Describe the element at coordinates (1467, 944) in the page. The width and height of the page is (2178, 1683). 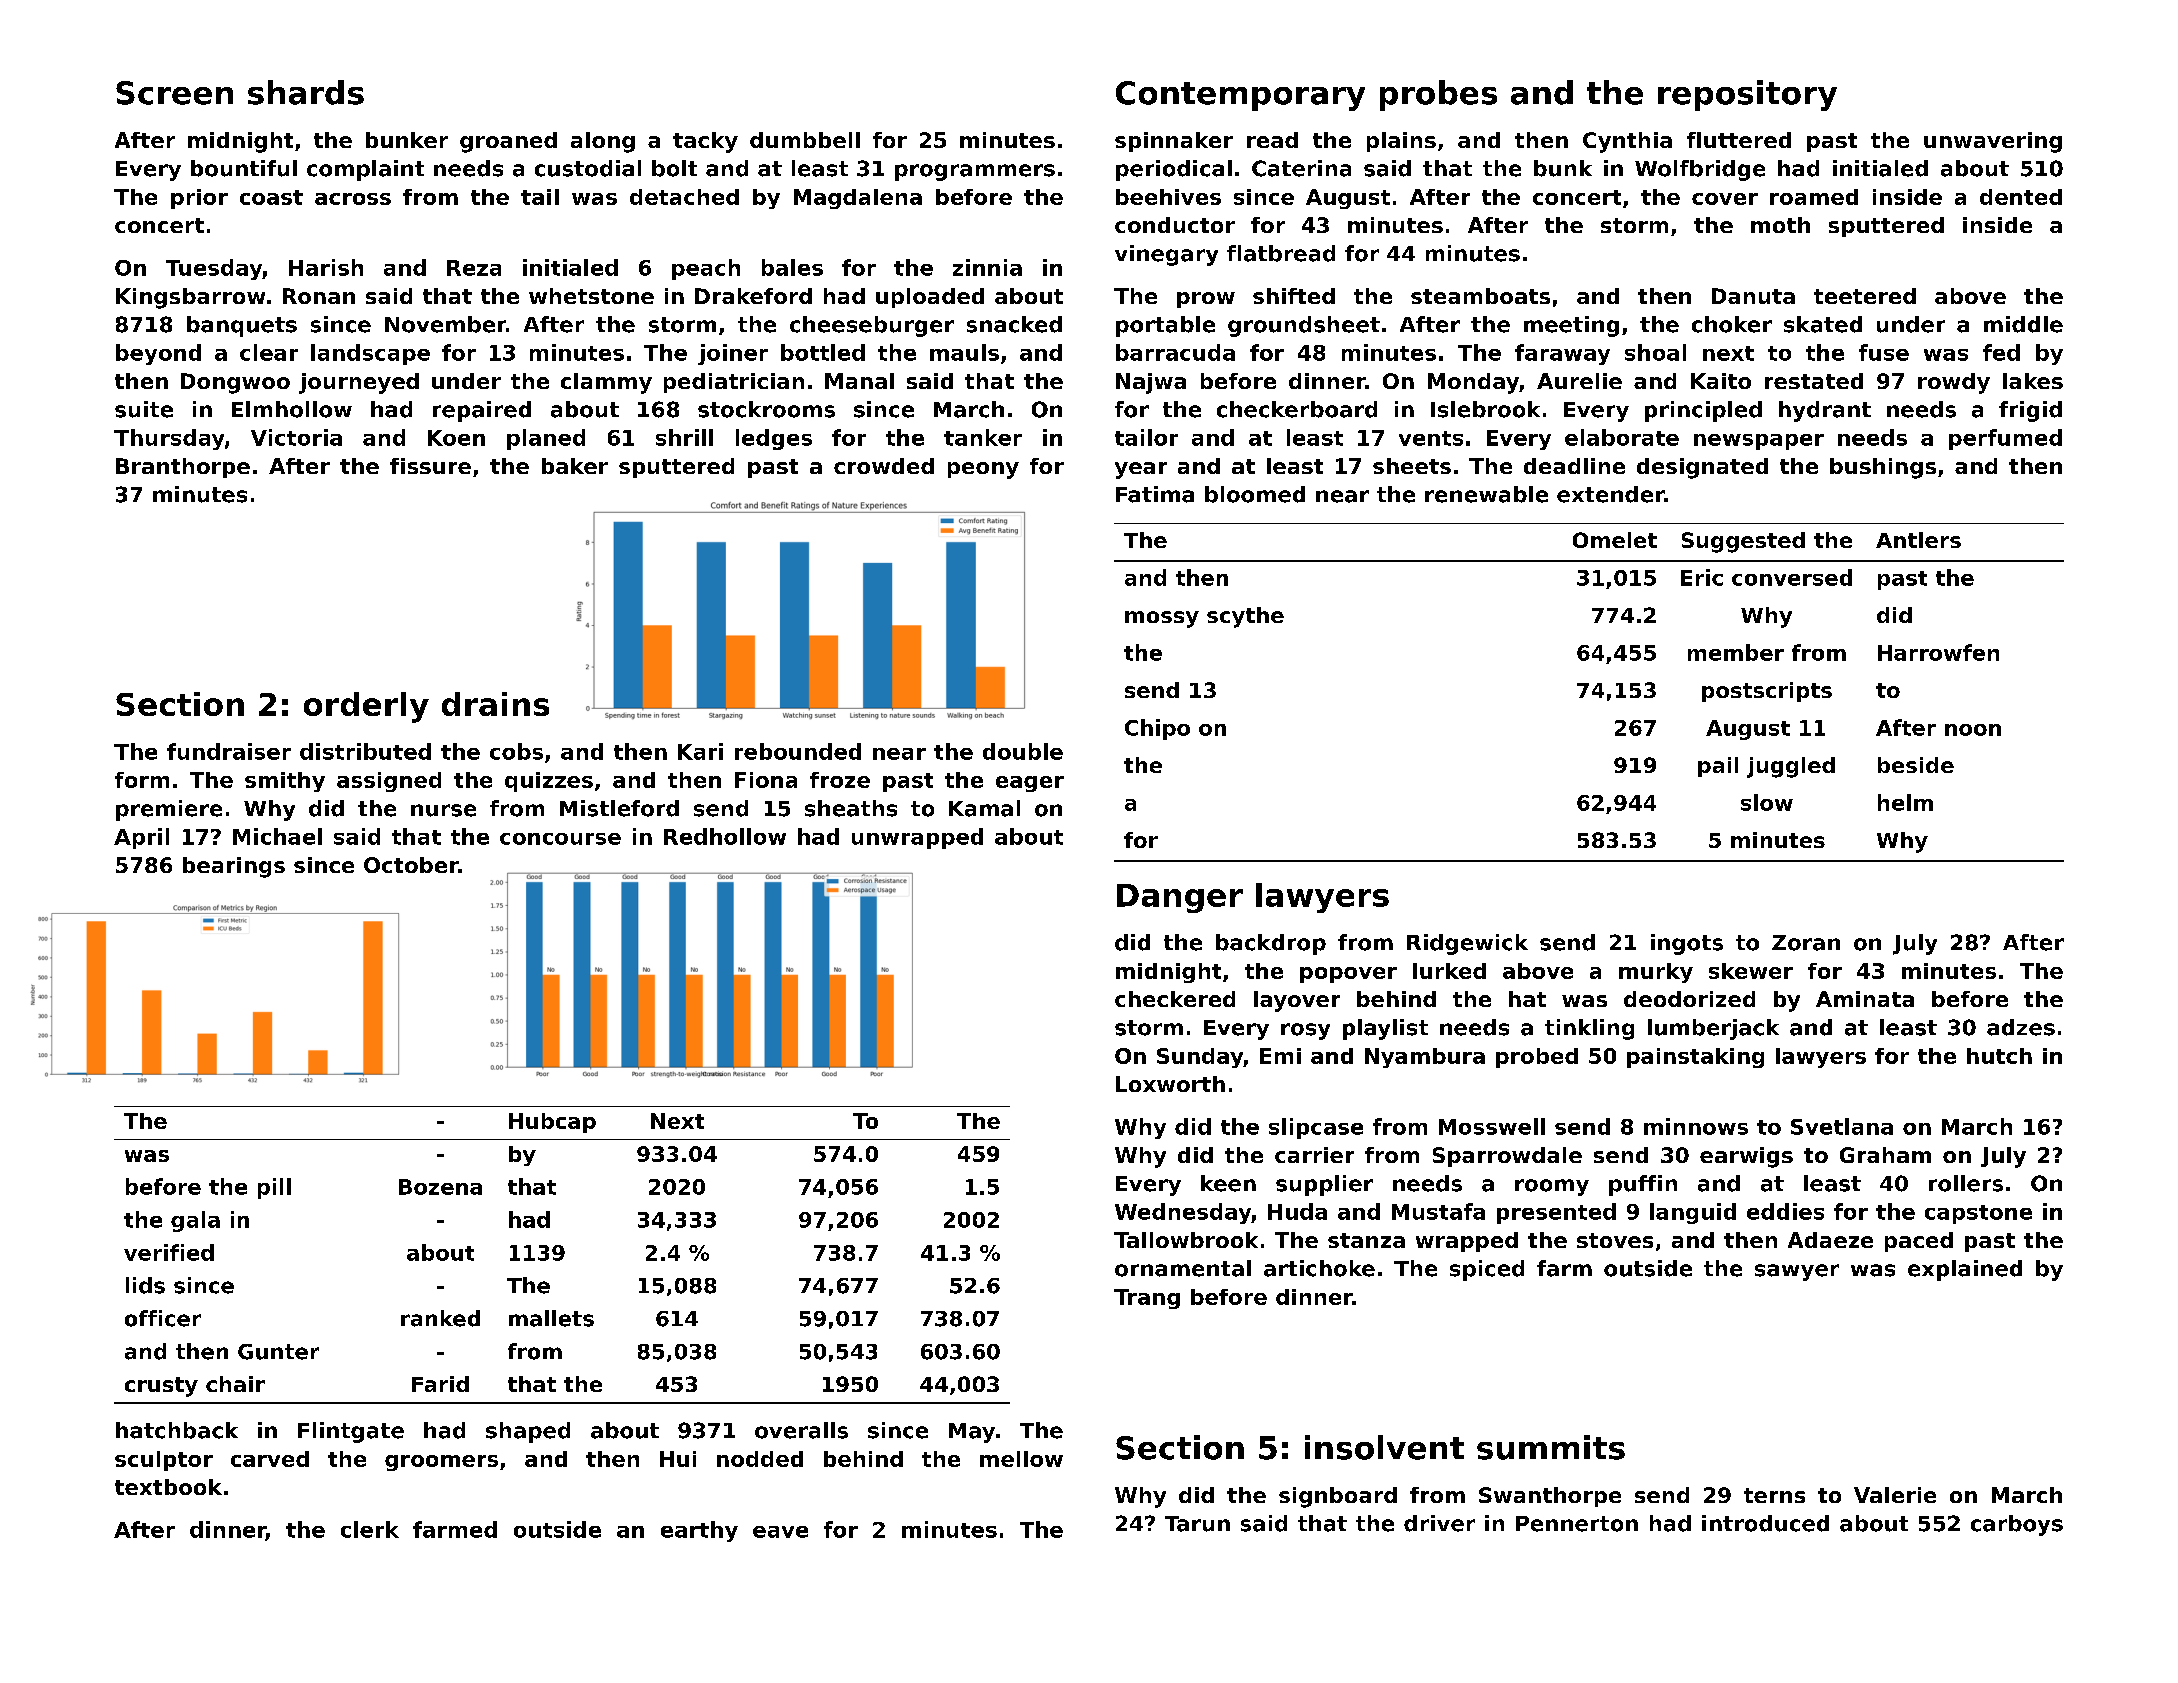
I see `Ridgewick` at that location.
